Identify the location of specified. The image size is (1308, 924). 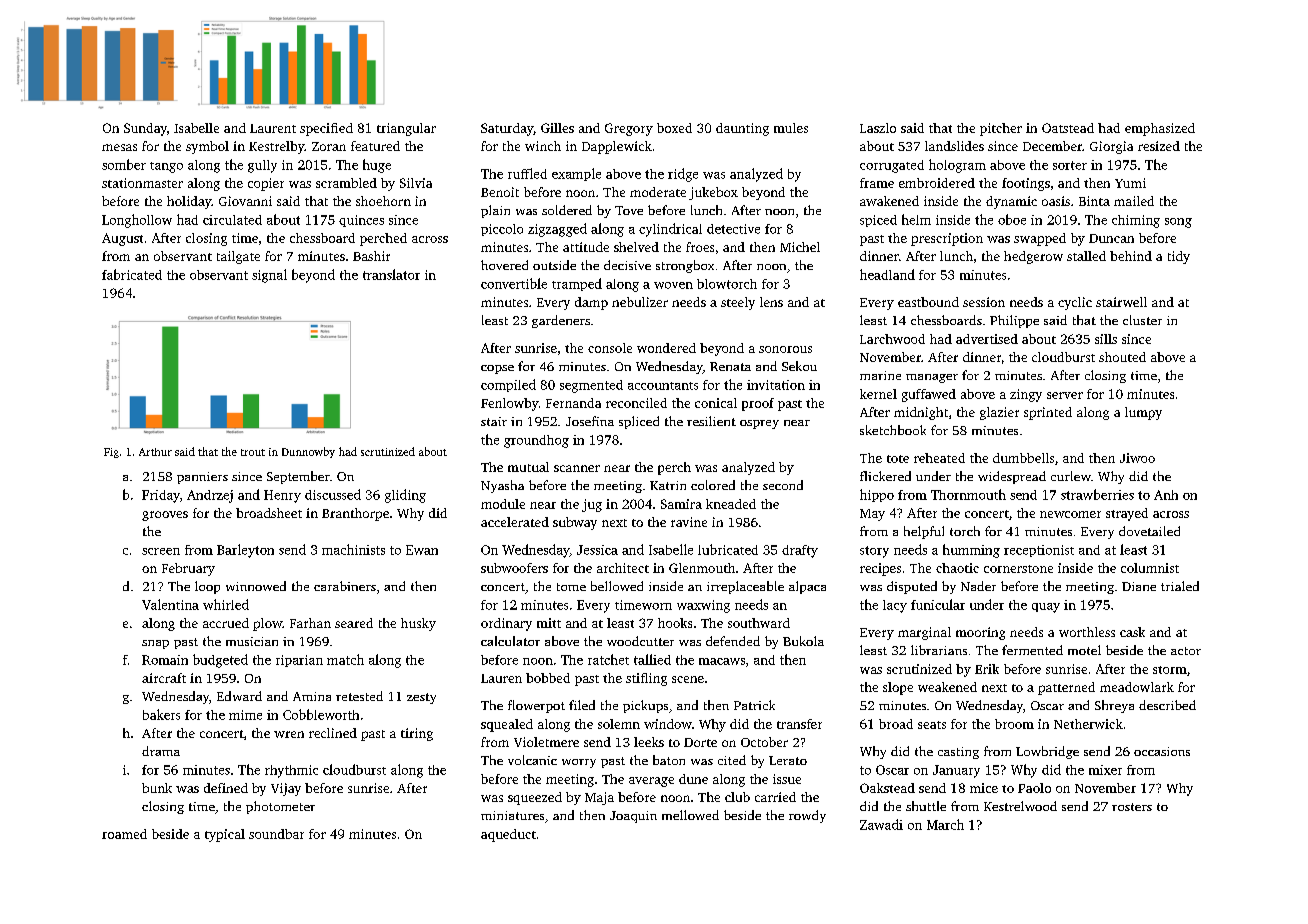
(326, 129).
